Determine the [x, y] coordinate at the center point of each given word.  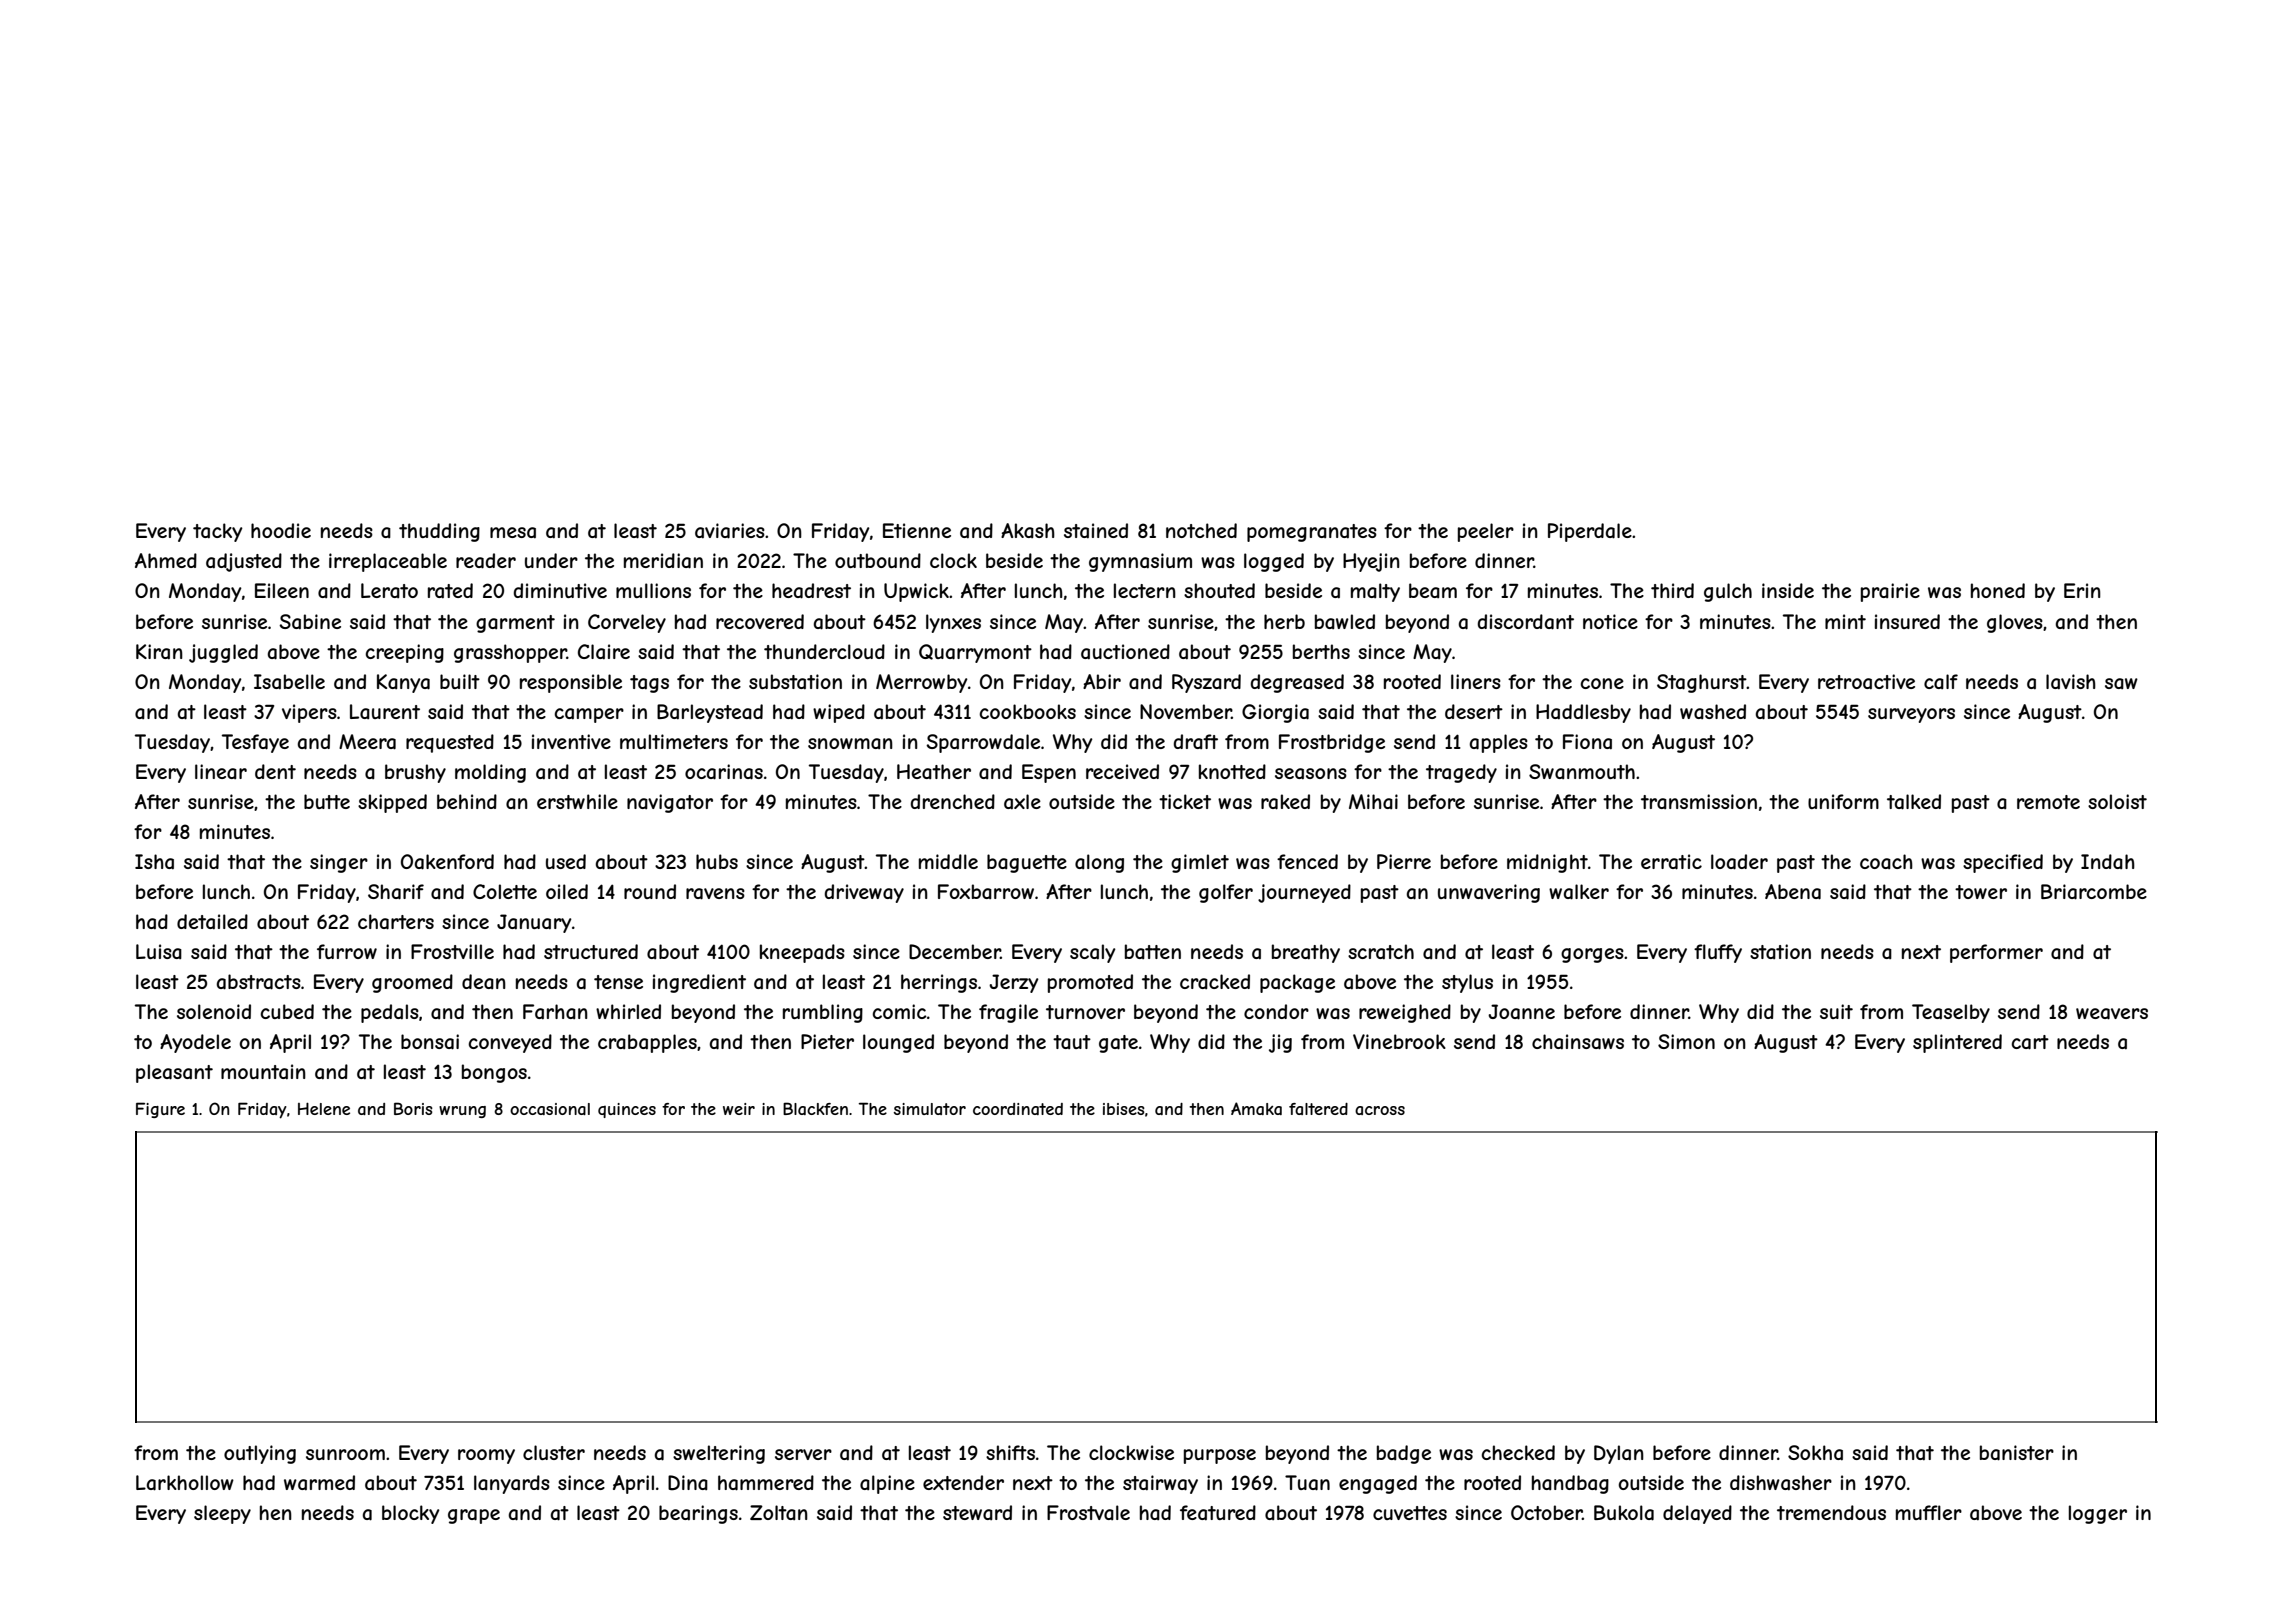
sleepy [222, 1514]
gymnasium [1140, 562]
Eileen [282, 590]
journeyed [1304, 893]
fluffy [1718, 953]
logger [2098, 1514]
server [803, 1454]
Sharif [396, 892]
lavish [2071, 682]
